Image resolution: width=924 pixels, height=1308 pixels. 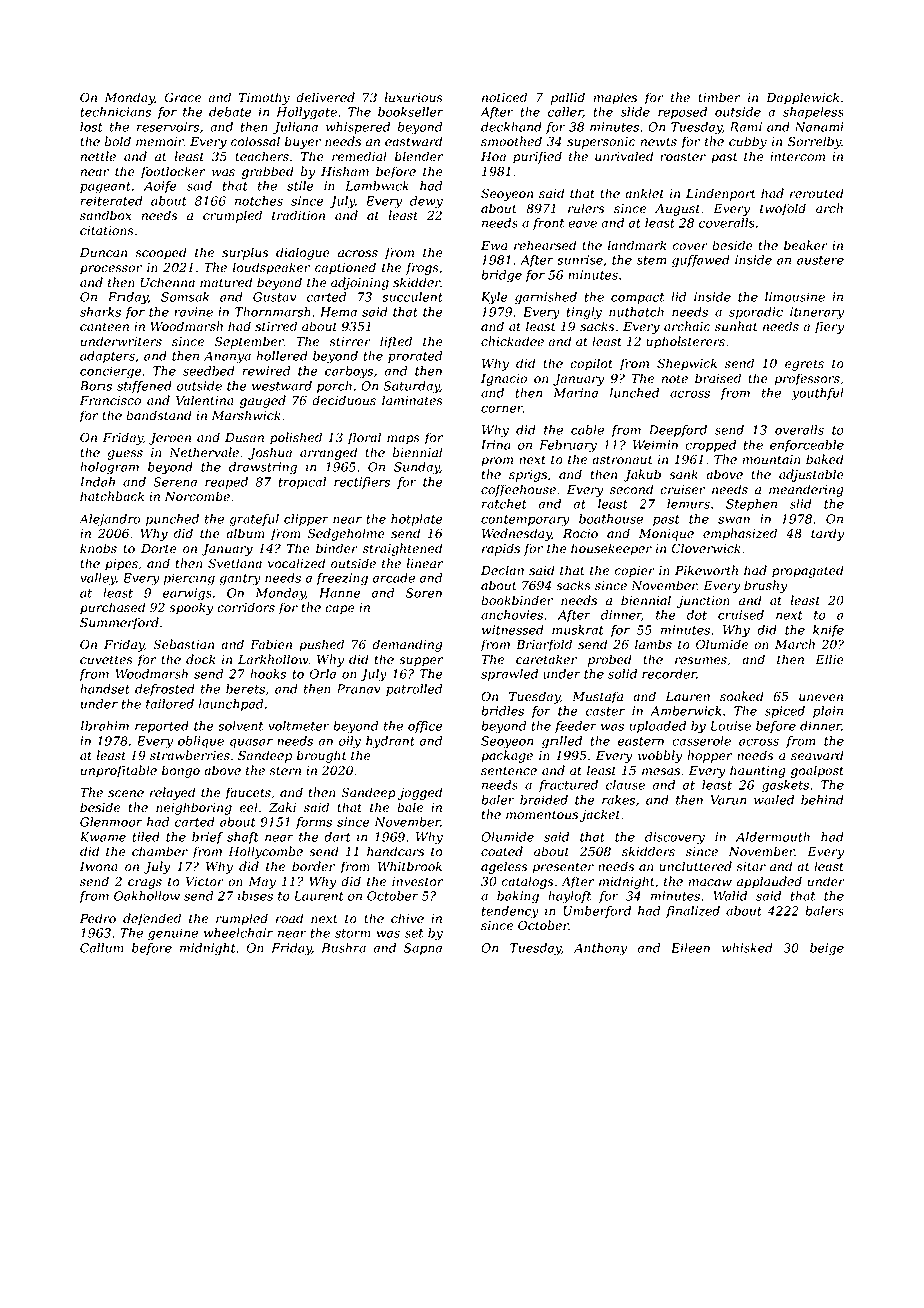 What do you see at coordinates (701, 661) in the screenshot?
I see `resumes` at bounding box center [701, 661].
